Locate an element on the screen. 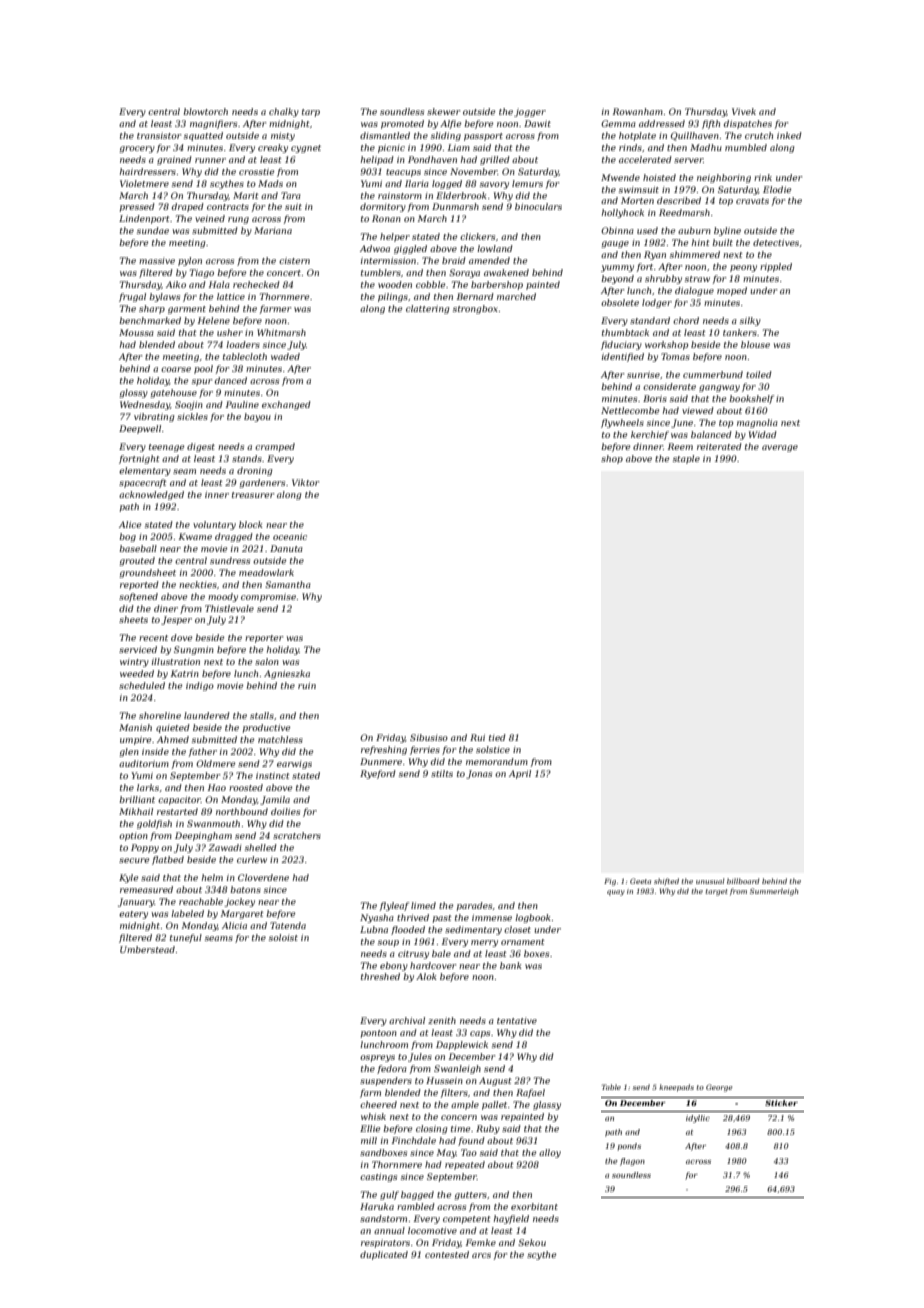 Image resolution: width=924 pixels, height=1308 pixels. Zawadi is located at coordinates (224, 847).
